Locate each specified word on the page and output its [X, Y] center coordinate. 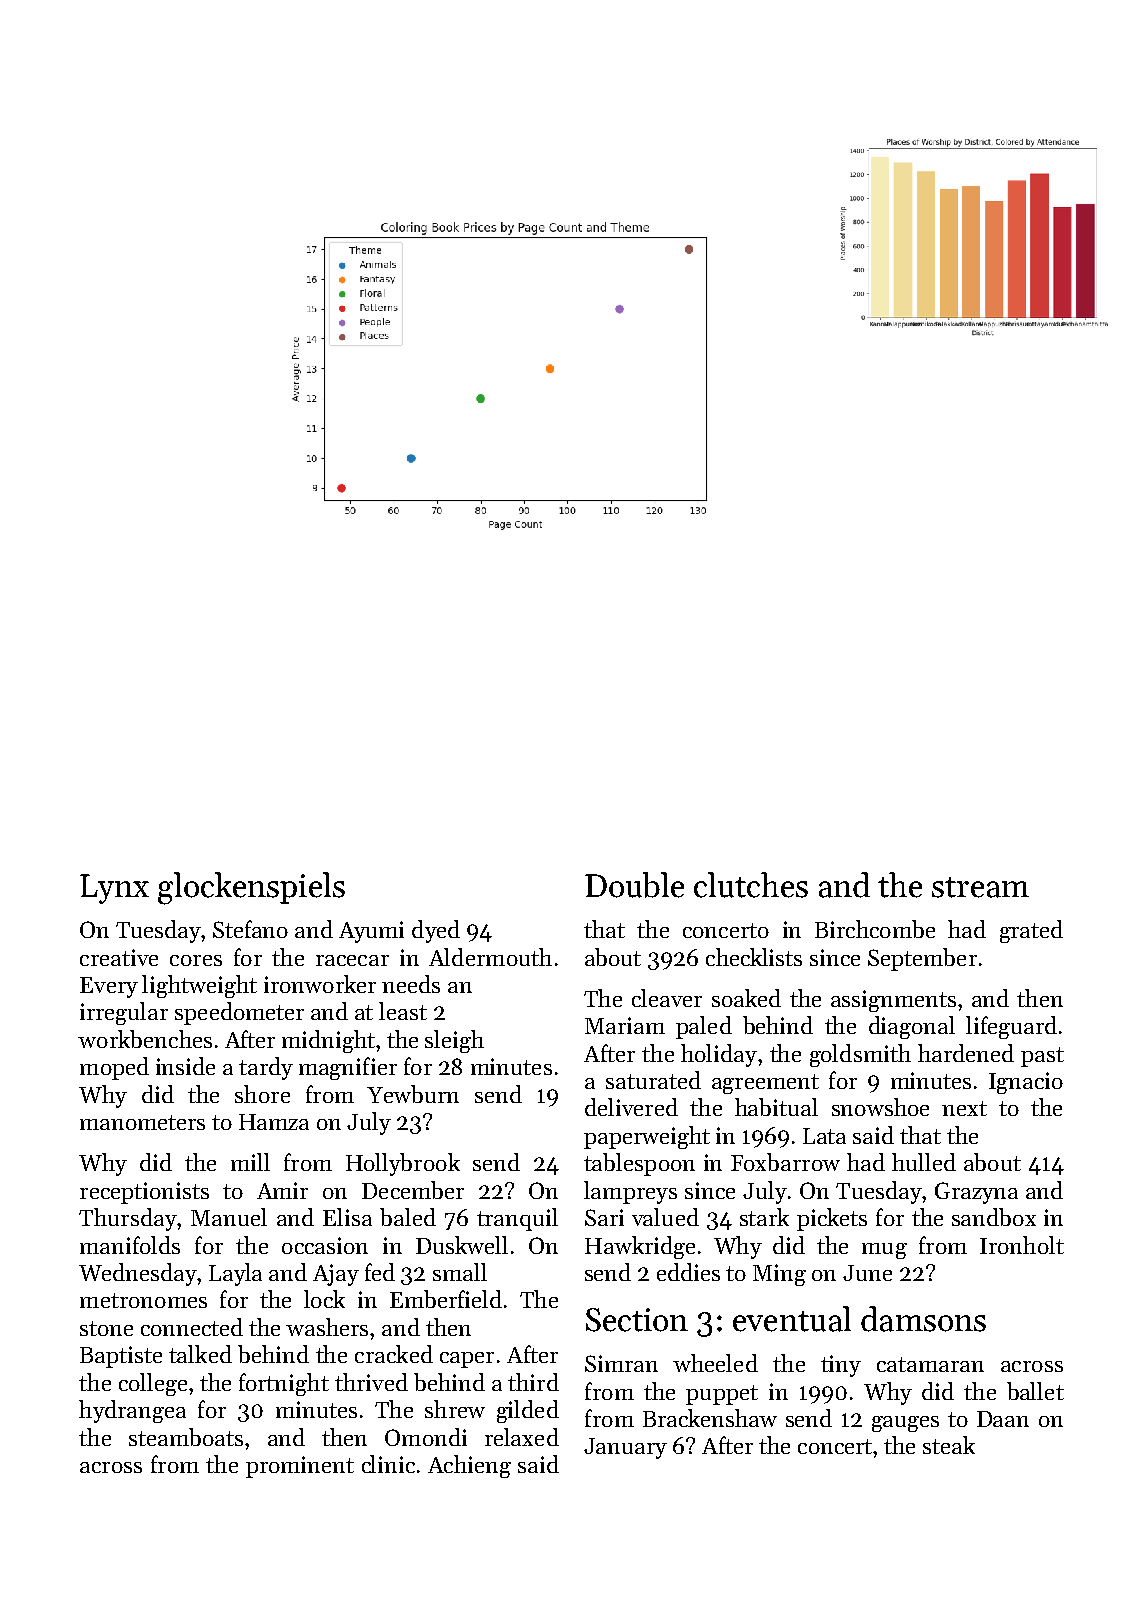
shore [262, 1094]
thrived [371, 1382]
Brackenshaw [710, 1418]
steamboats [186, 1437]
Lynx [114, 889]
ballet [1035, 1391]
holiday [719, 1055]
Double [634, 885]
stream [980, 887]
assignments [893, 1001]
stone [106, 1328]
